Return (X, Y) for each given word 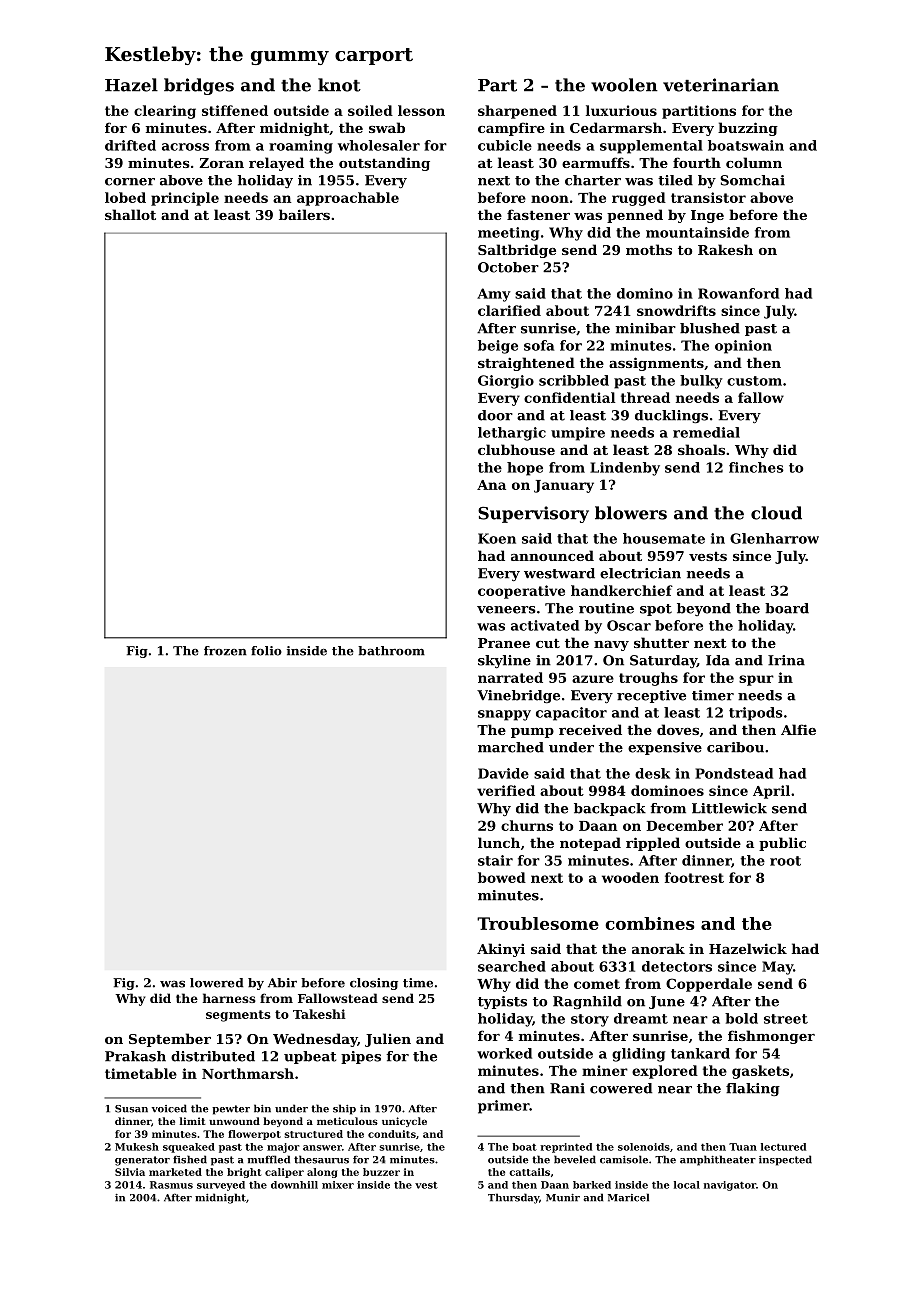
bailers (304, 214)
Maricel (628, 1197)
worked (504, 1053)
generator (142, 1161)
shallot (130, 214)
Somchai (752, 180)
